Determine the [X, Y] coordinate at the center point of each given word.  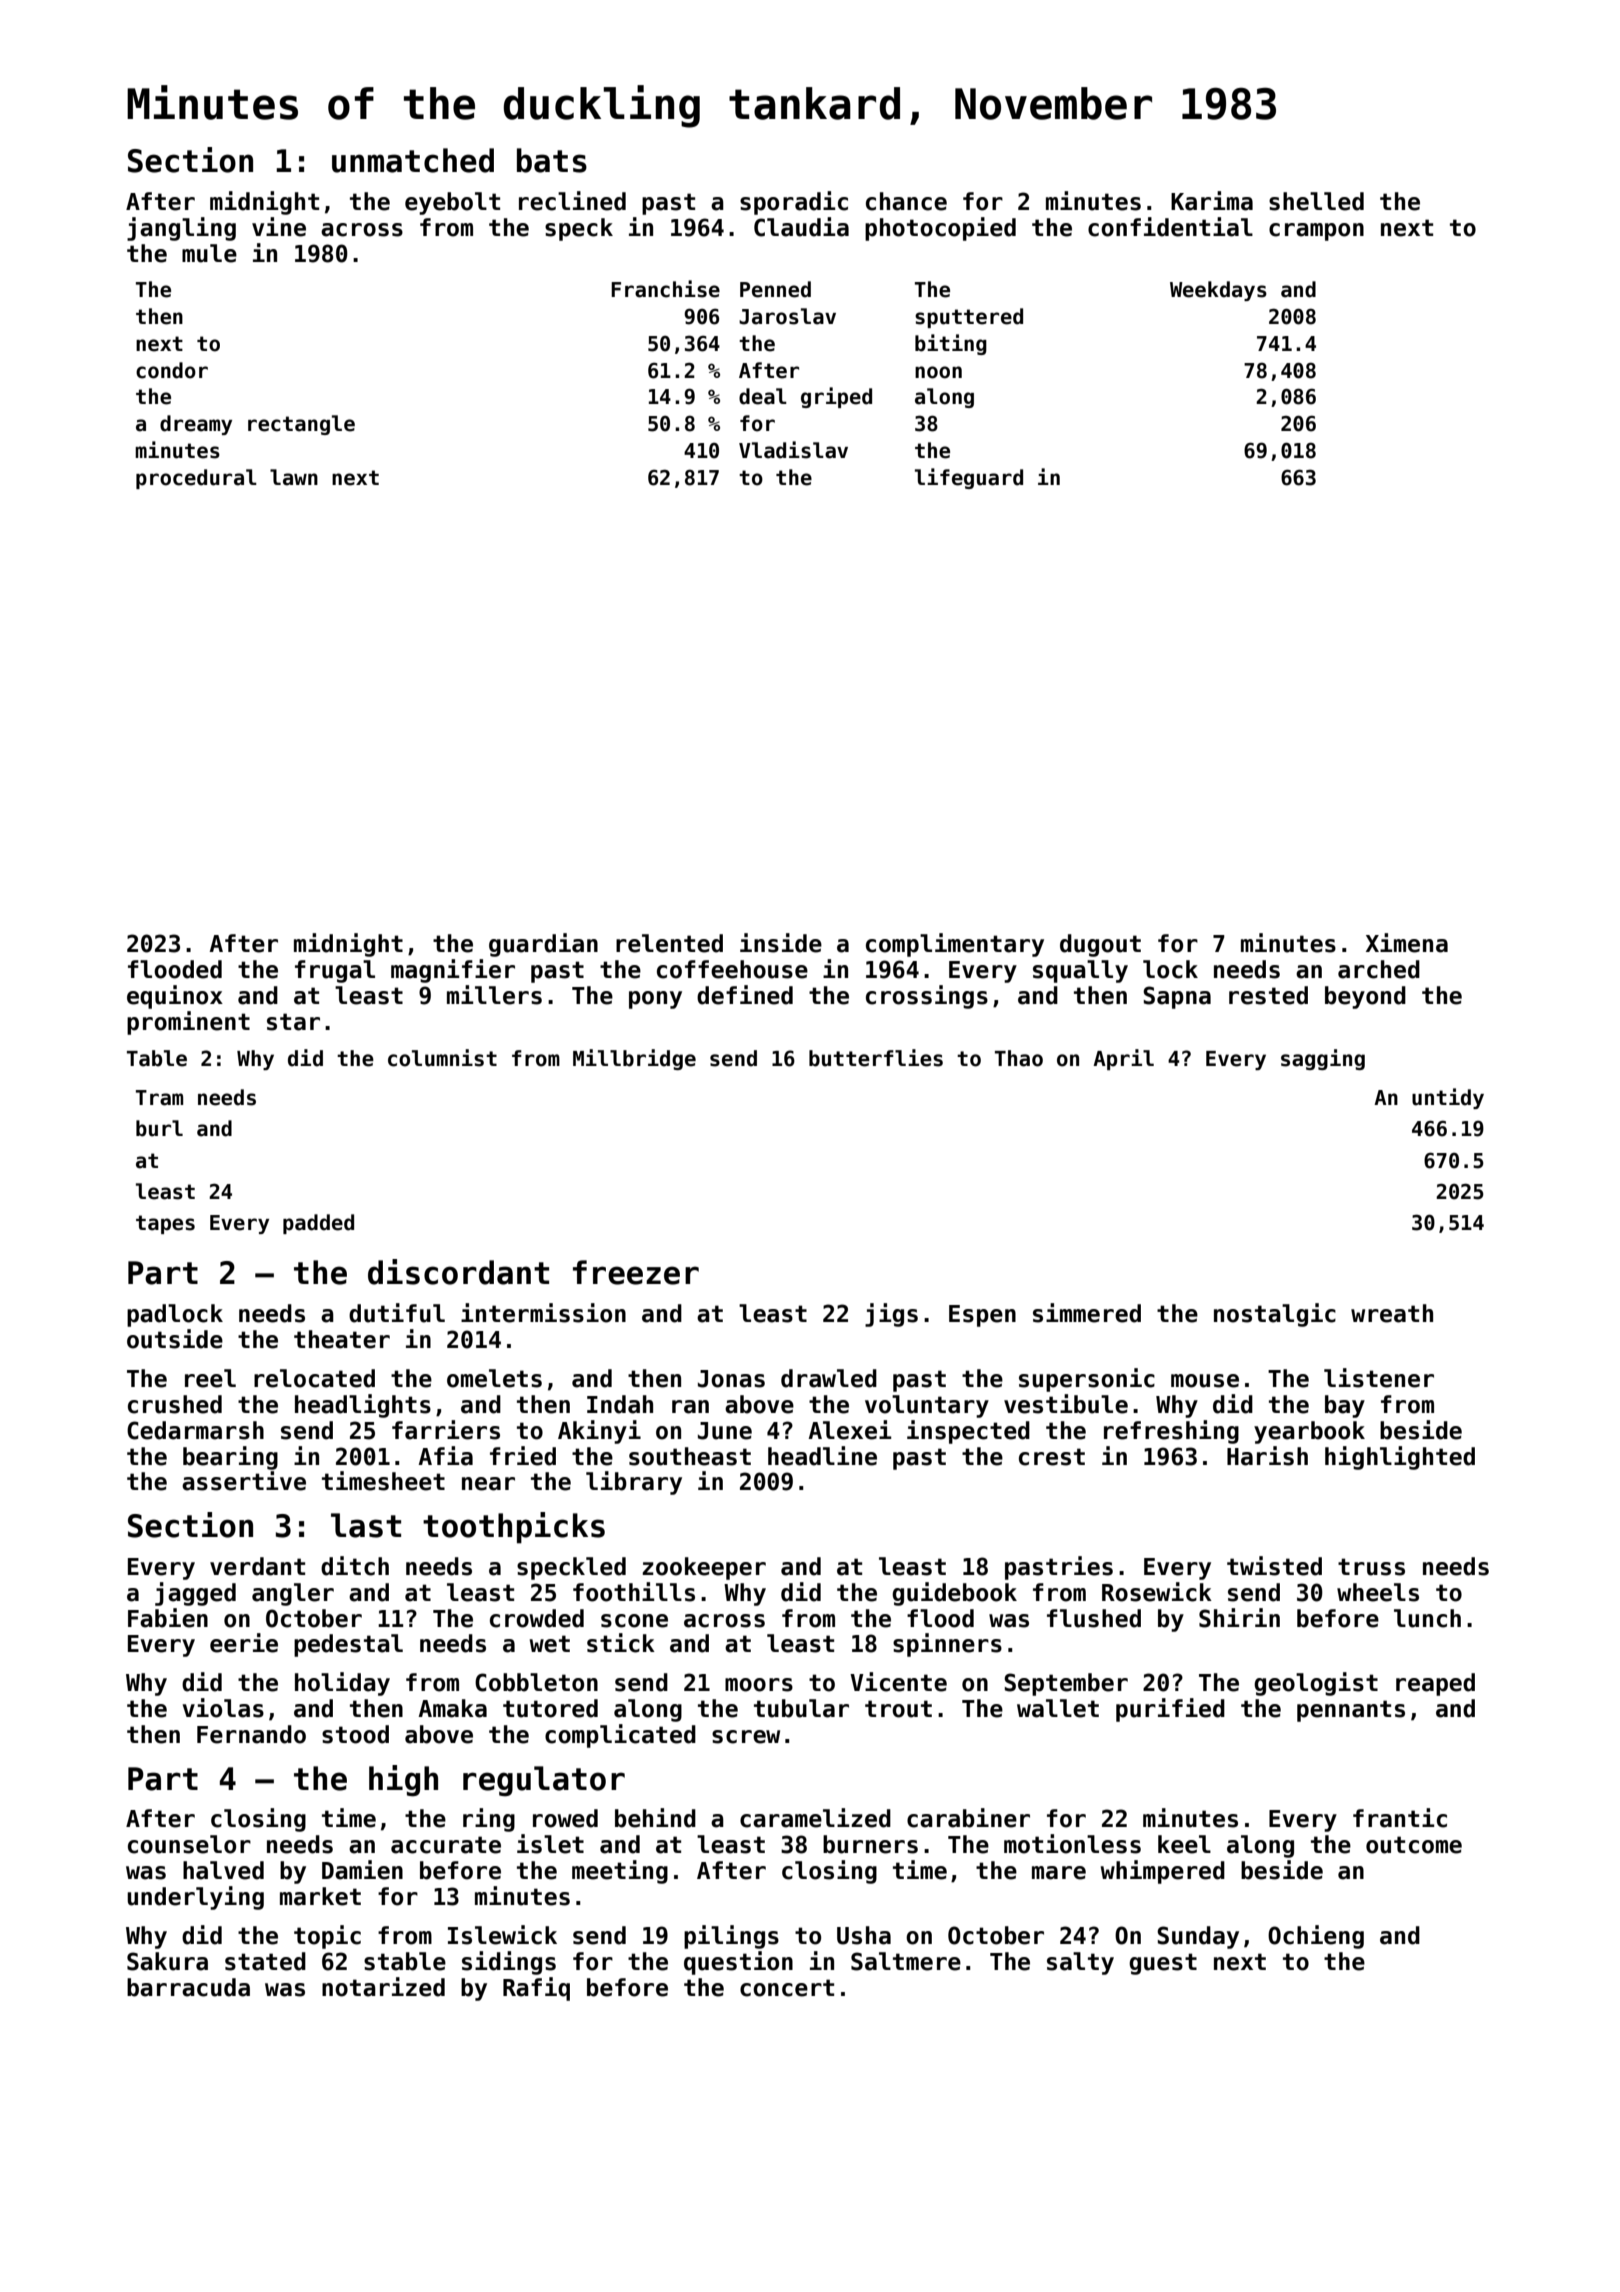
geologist [1316, 1684]
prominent [188, 1023]
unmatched [413, 160]
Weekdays [1218, 291]
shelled [1316, 201]
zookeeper [704, 1568]
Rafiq [536, 1989]
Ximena [1407, 943]
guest [1163, 1964]
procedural [196, 479]
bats [552, 160]
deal [763, 396]
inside [781, 943]
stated [265, 1961]
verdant [257, 1566]
